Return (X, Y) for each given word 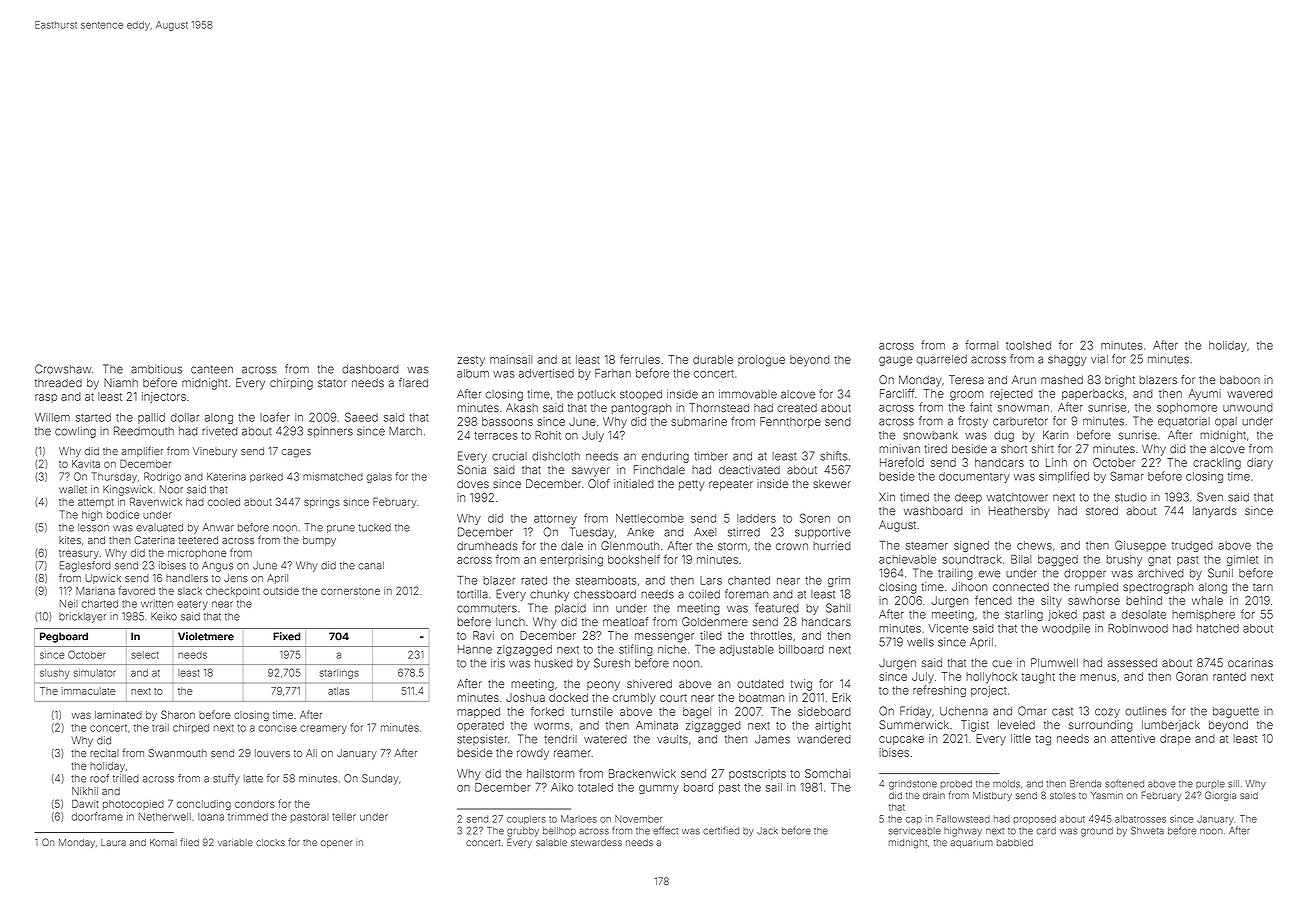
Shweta (1147, 831)
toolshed (1028, 345)
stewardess (596, 842)
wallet (73, 489)
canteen (212, 369)
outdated (760, 683)
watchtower (1017, 497)
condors (255, 804)
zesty (471, 361)
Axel (705, 532)
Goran (1192, 676)
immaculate (88, 691)
